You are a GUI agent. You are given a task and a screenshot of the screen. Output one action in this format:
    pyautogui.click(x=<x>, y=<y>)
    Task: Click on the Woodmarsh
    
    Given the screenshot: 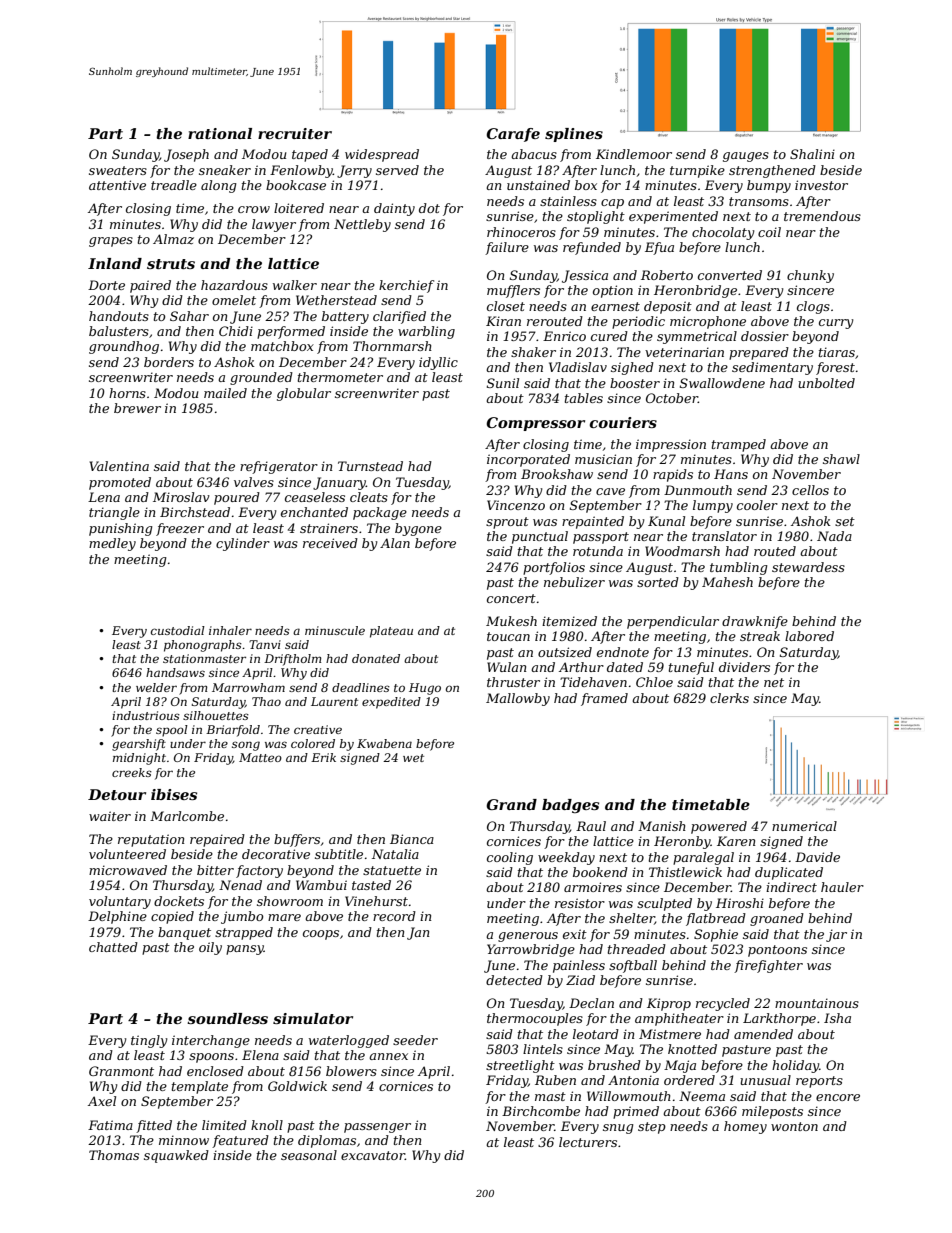 What is the action you would take?
    pyautogui.click(x=682, y=551)
